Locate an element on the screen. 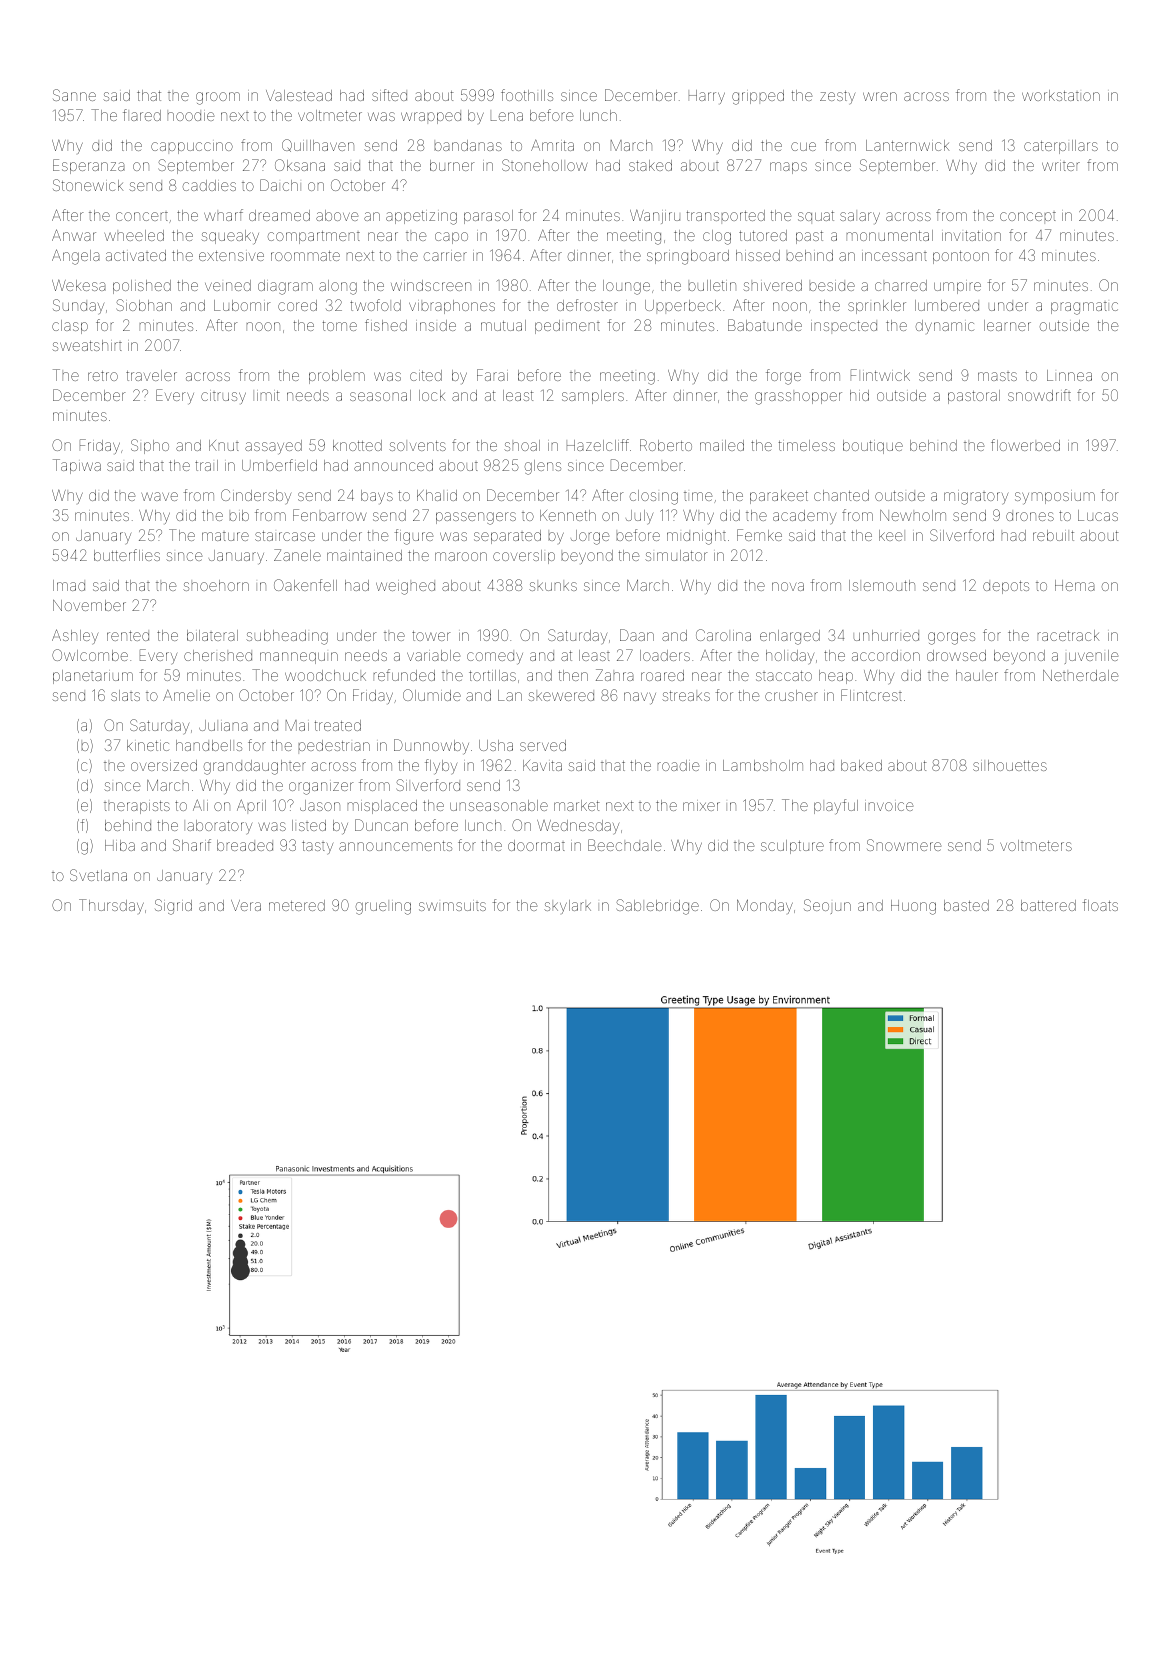 The width and height of the screenshot is (1171, 1657). along is located at coordinates (338, 287).
